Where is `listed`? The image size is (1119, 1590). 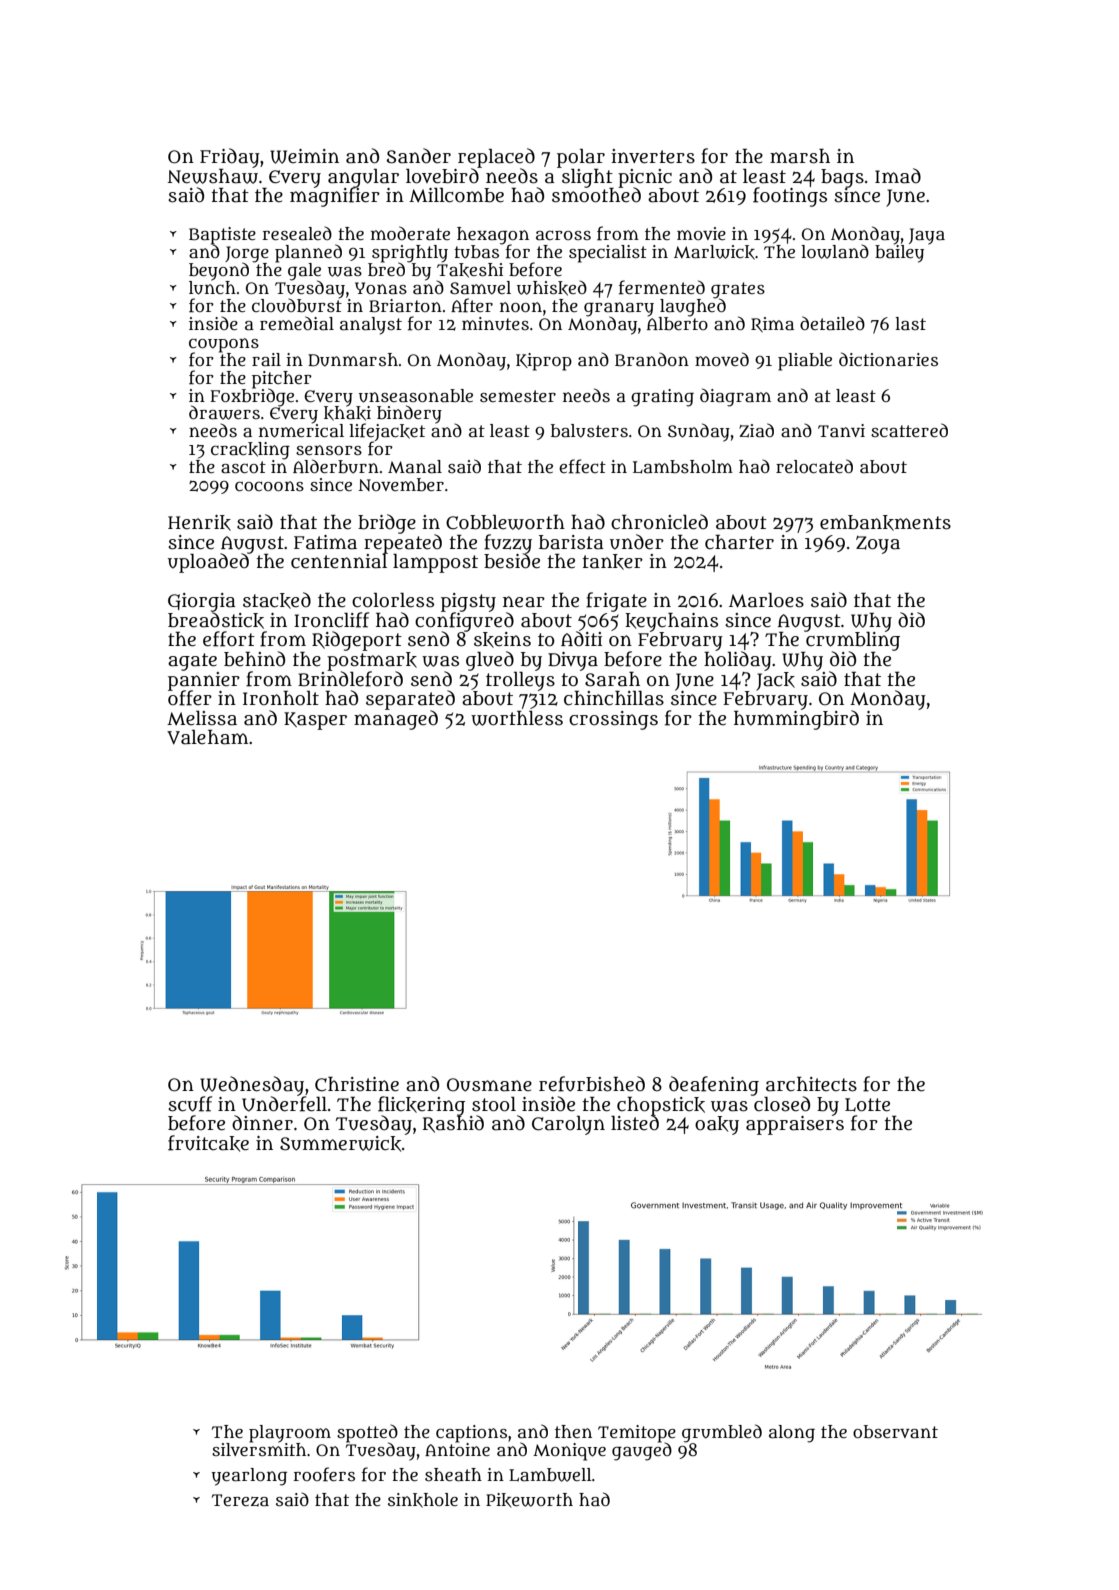
listed is located at coordinates (635, 1123).
